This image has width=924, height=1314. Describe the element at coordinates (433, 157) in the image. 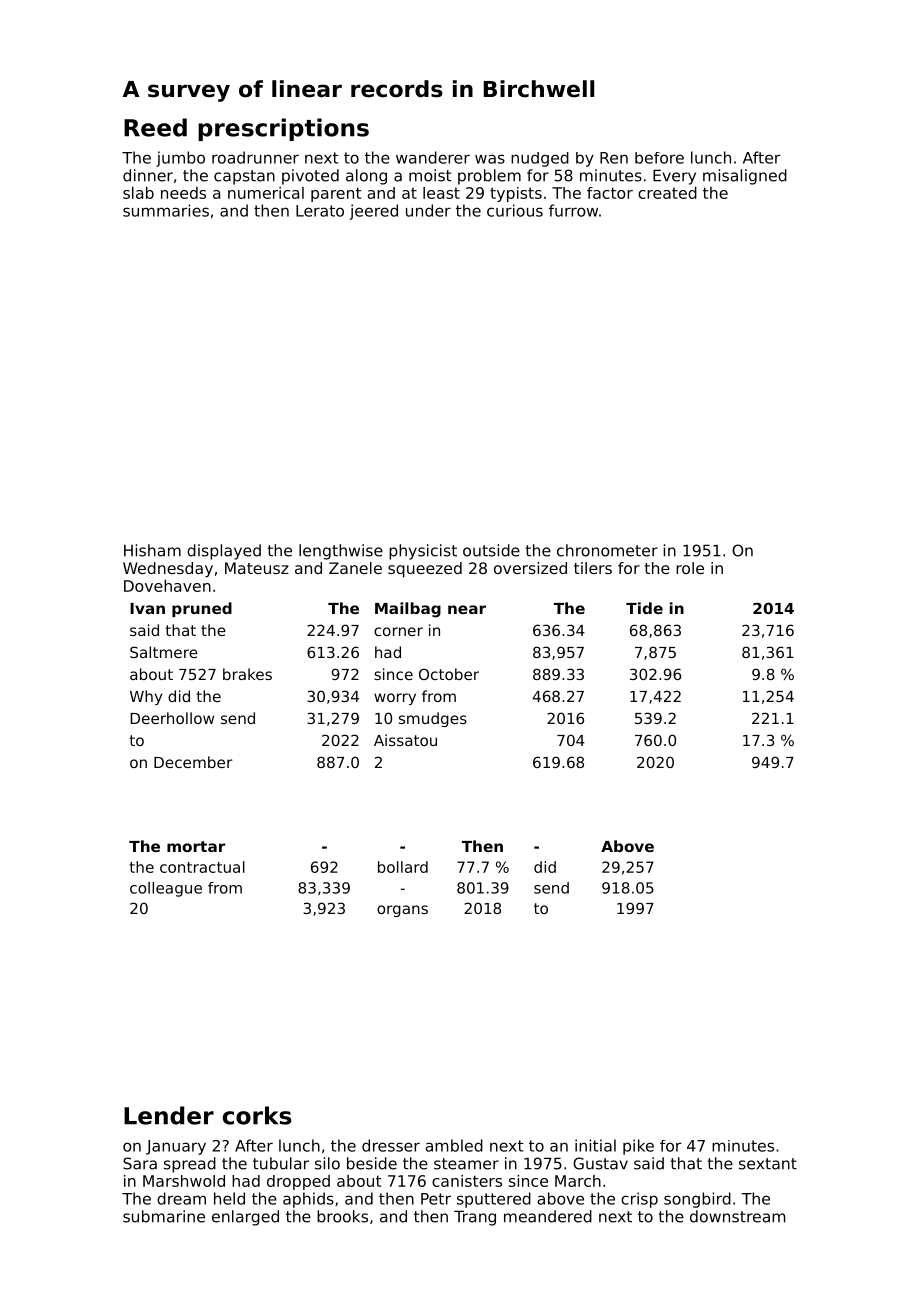

I see `wanderer` at that location.
